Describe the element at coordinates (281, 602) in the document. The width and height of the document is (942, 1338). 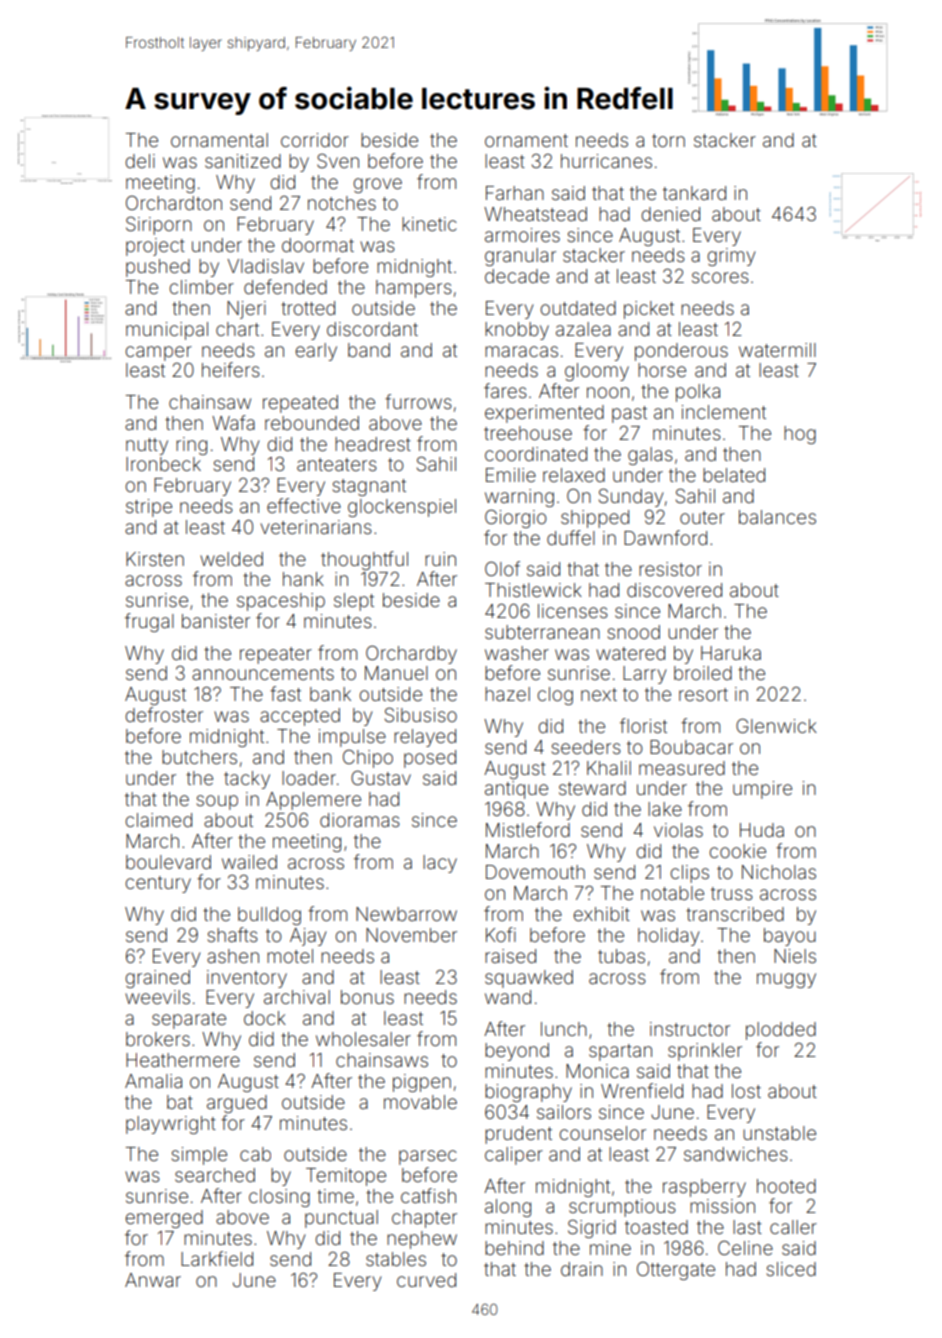
I see `spaceship` at that location.
